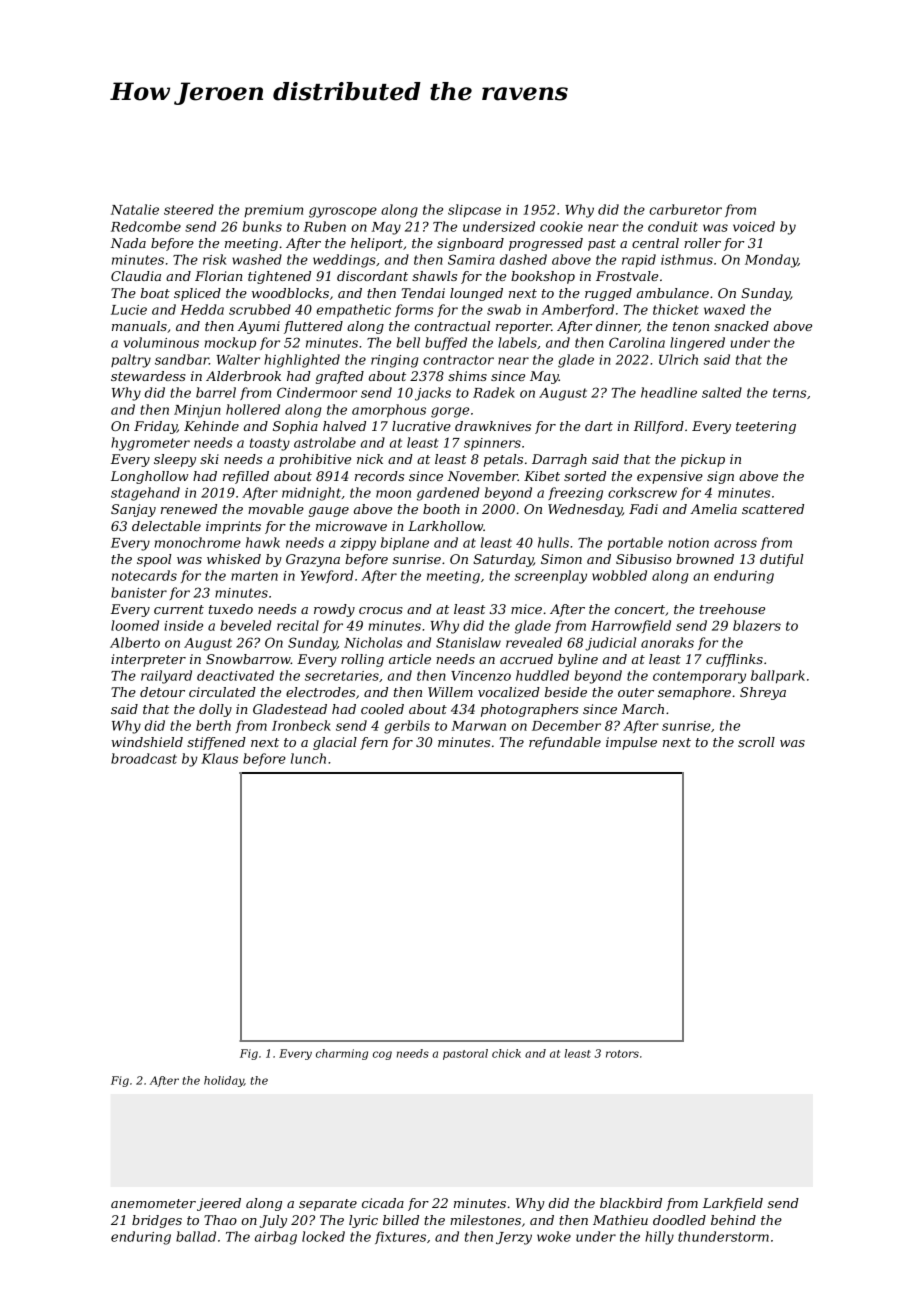 The width and height of the screenshot is (924, 1308). Describe the element at coordinates (389, 410) in the screenshot. I see `amorphous` at that location.
